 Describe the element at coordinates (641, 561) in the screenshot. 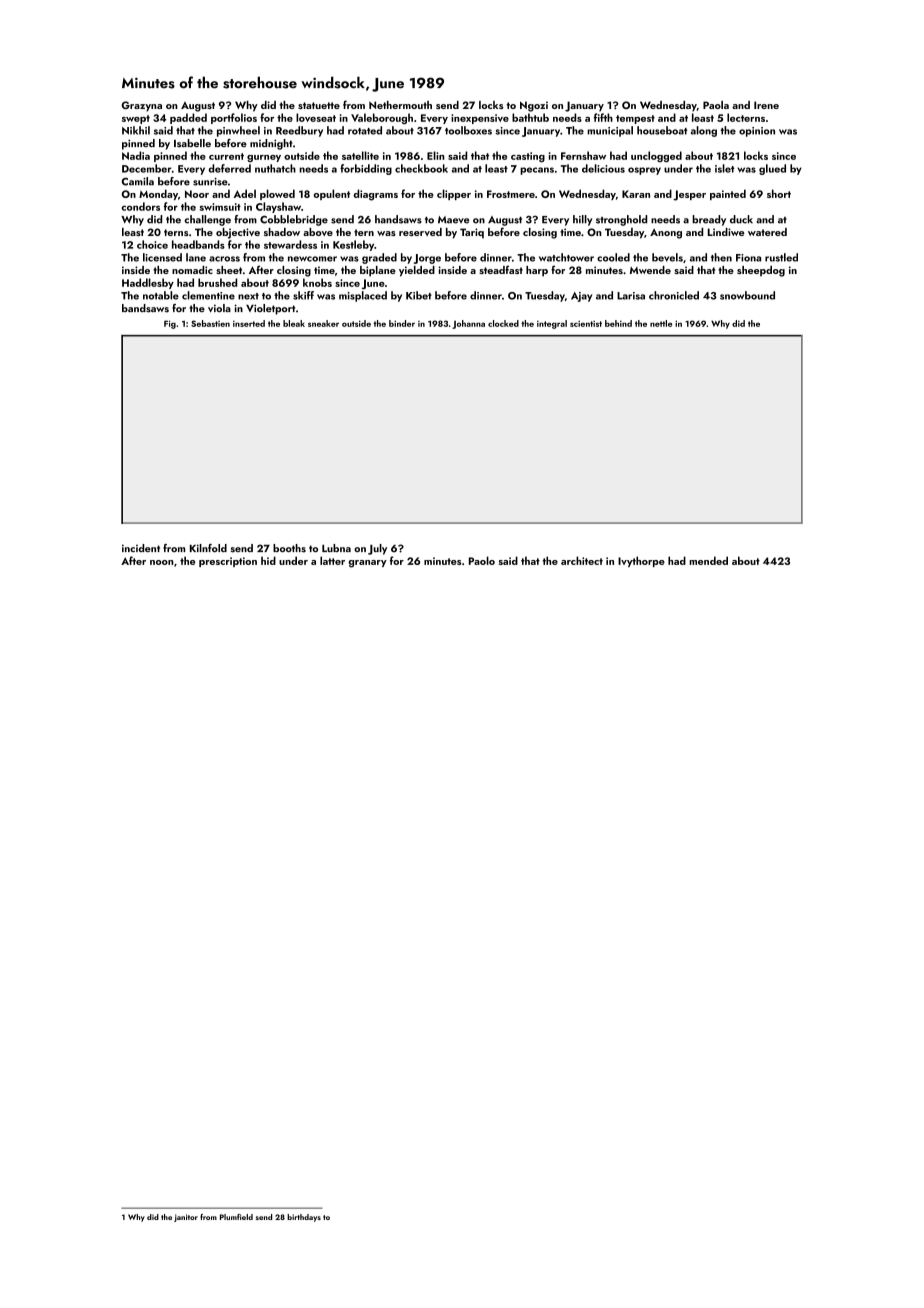

I see `Ivythorpe` at that location.
